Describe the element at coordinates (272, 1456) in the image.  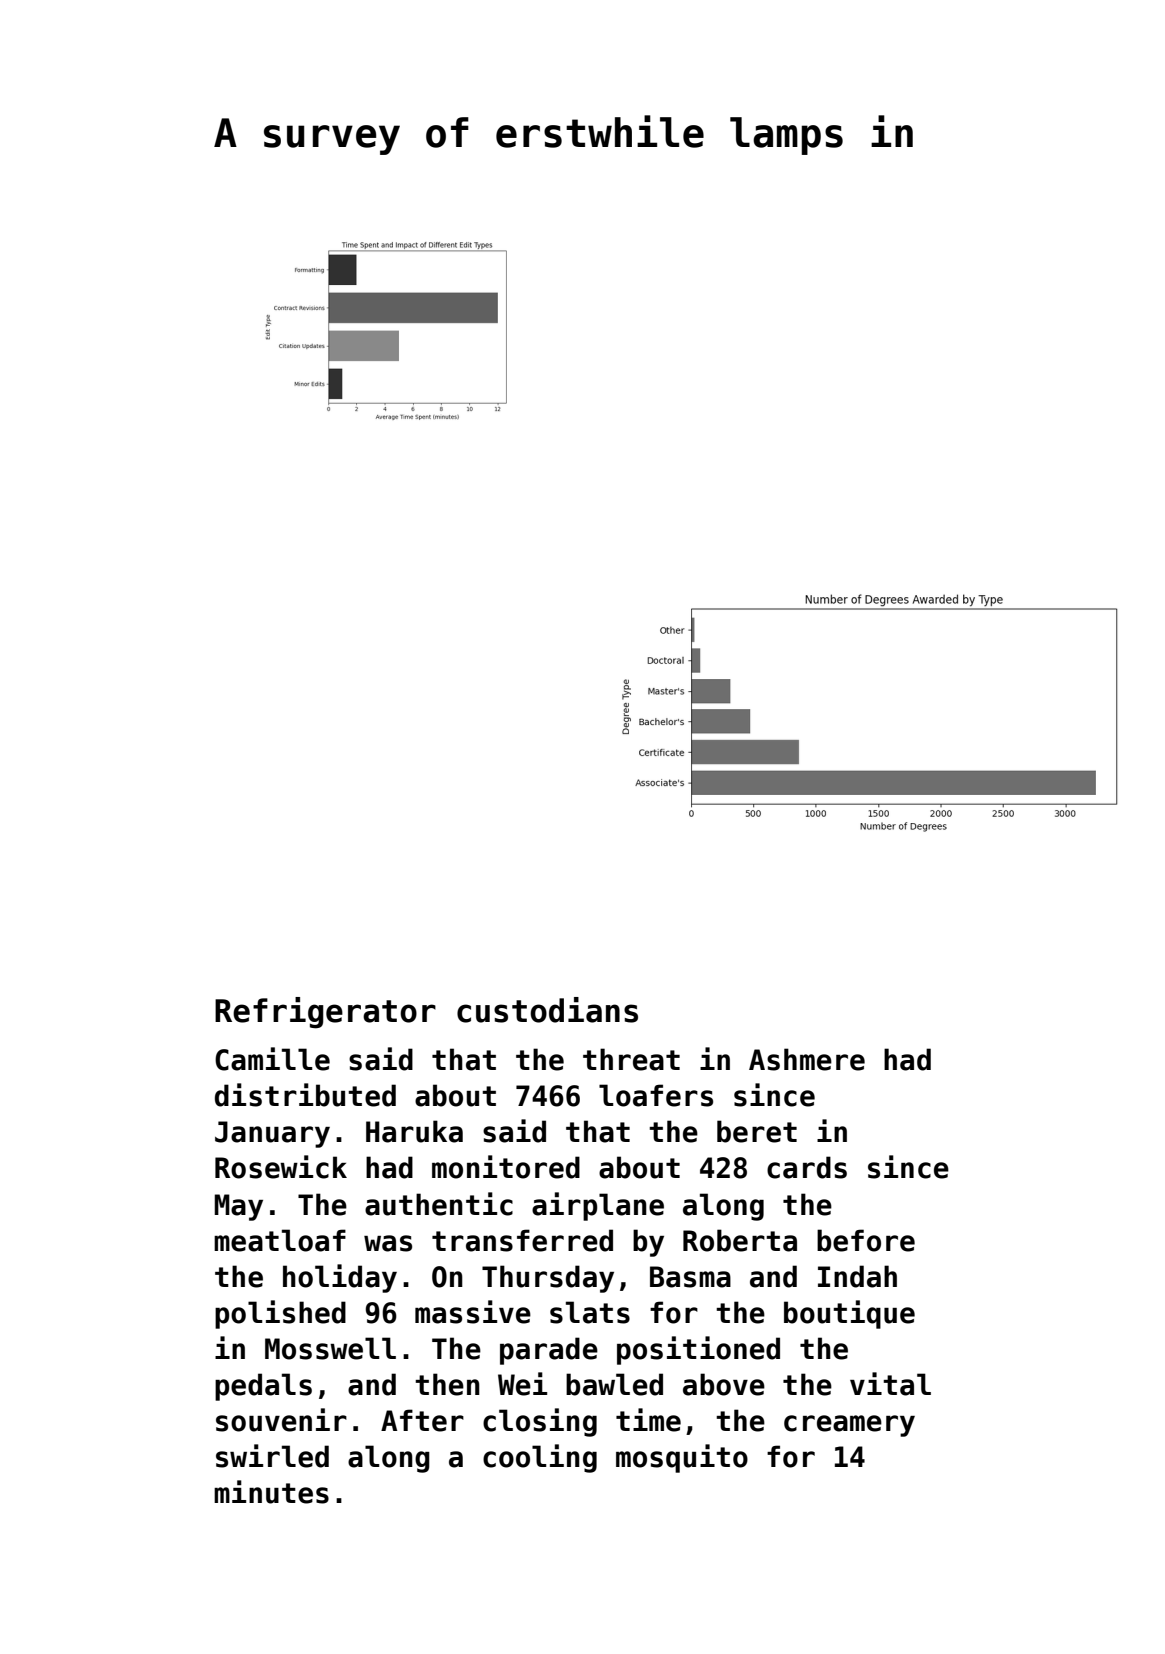
I see `swirled` at that location.
